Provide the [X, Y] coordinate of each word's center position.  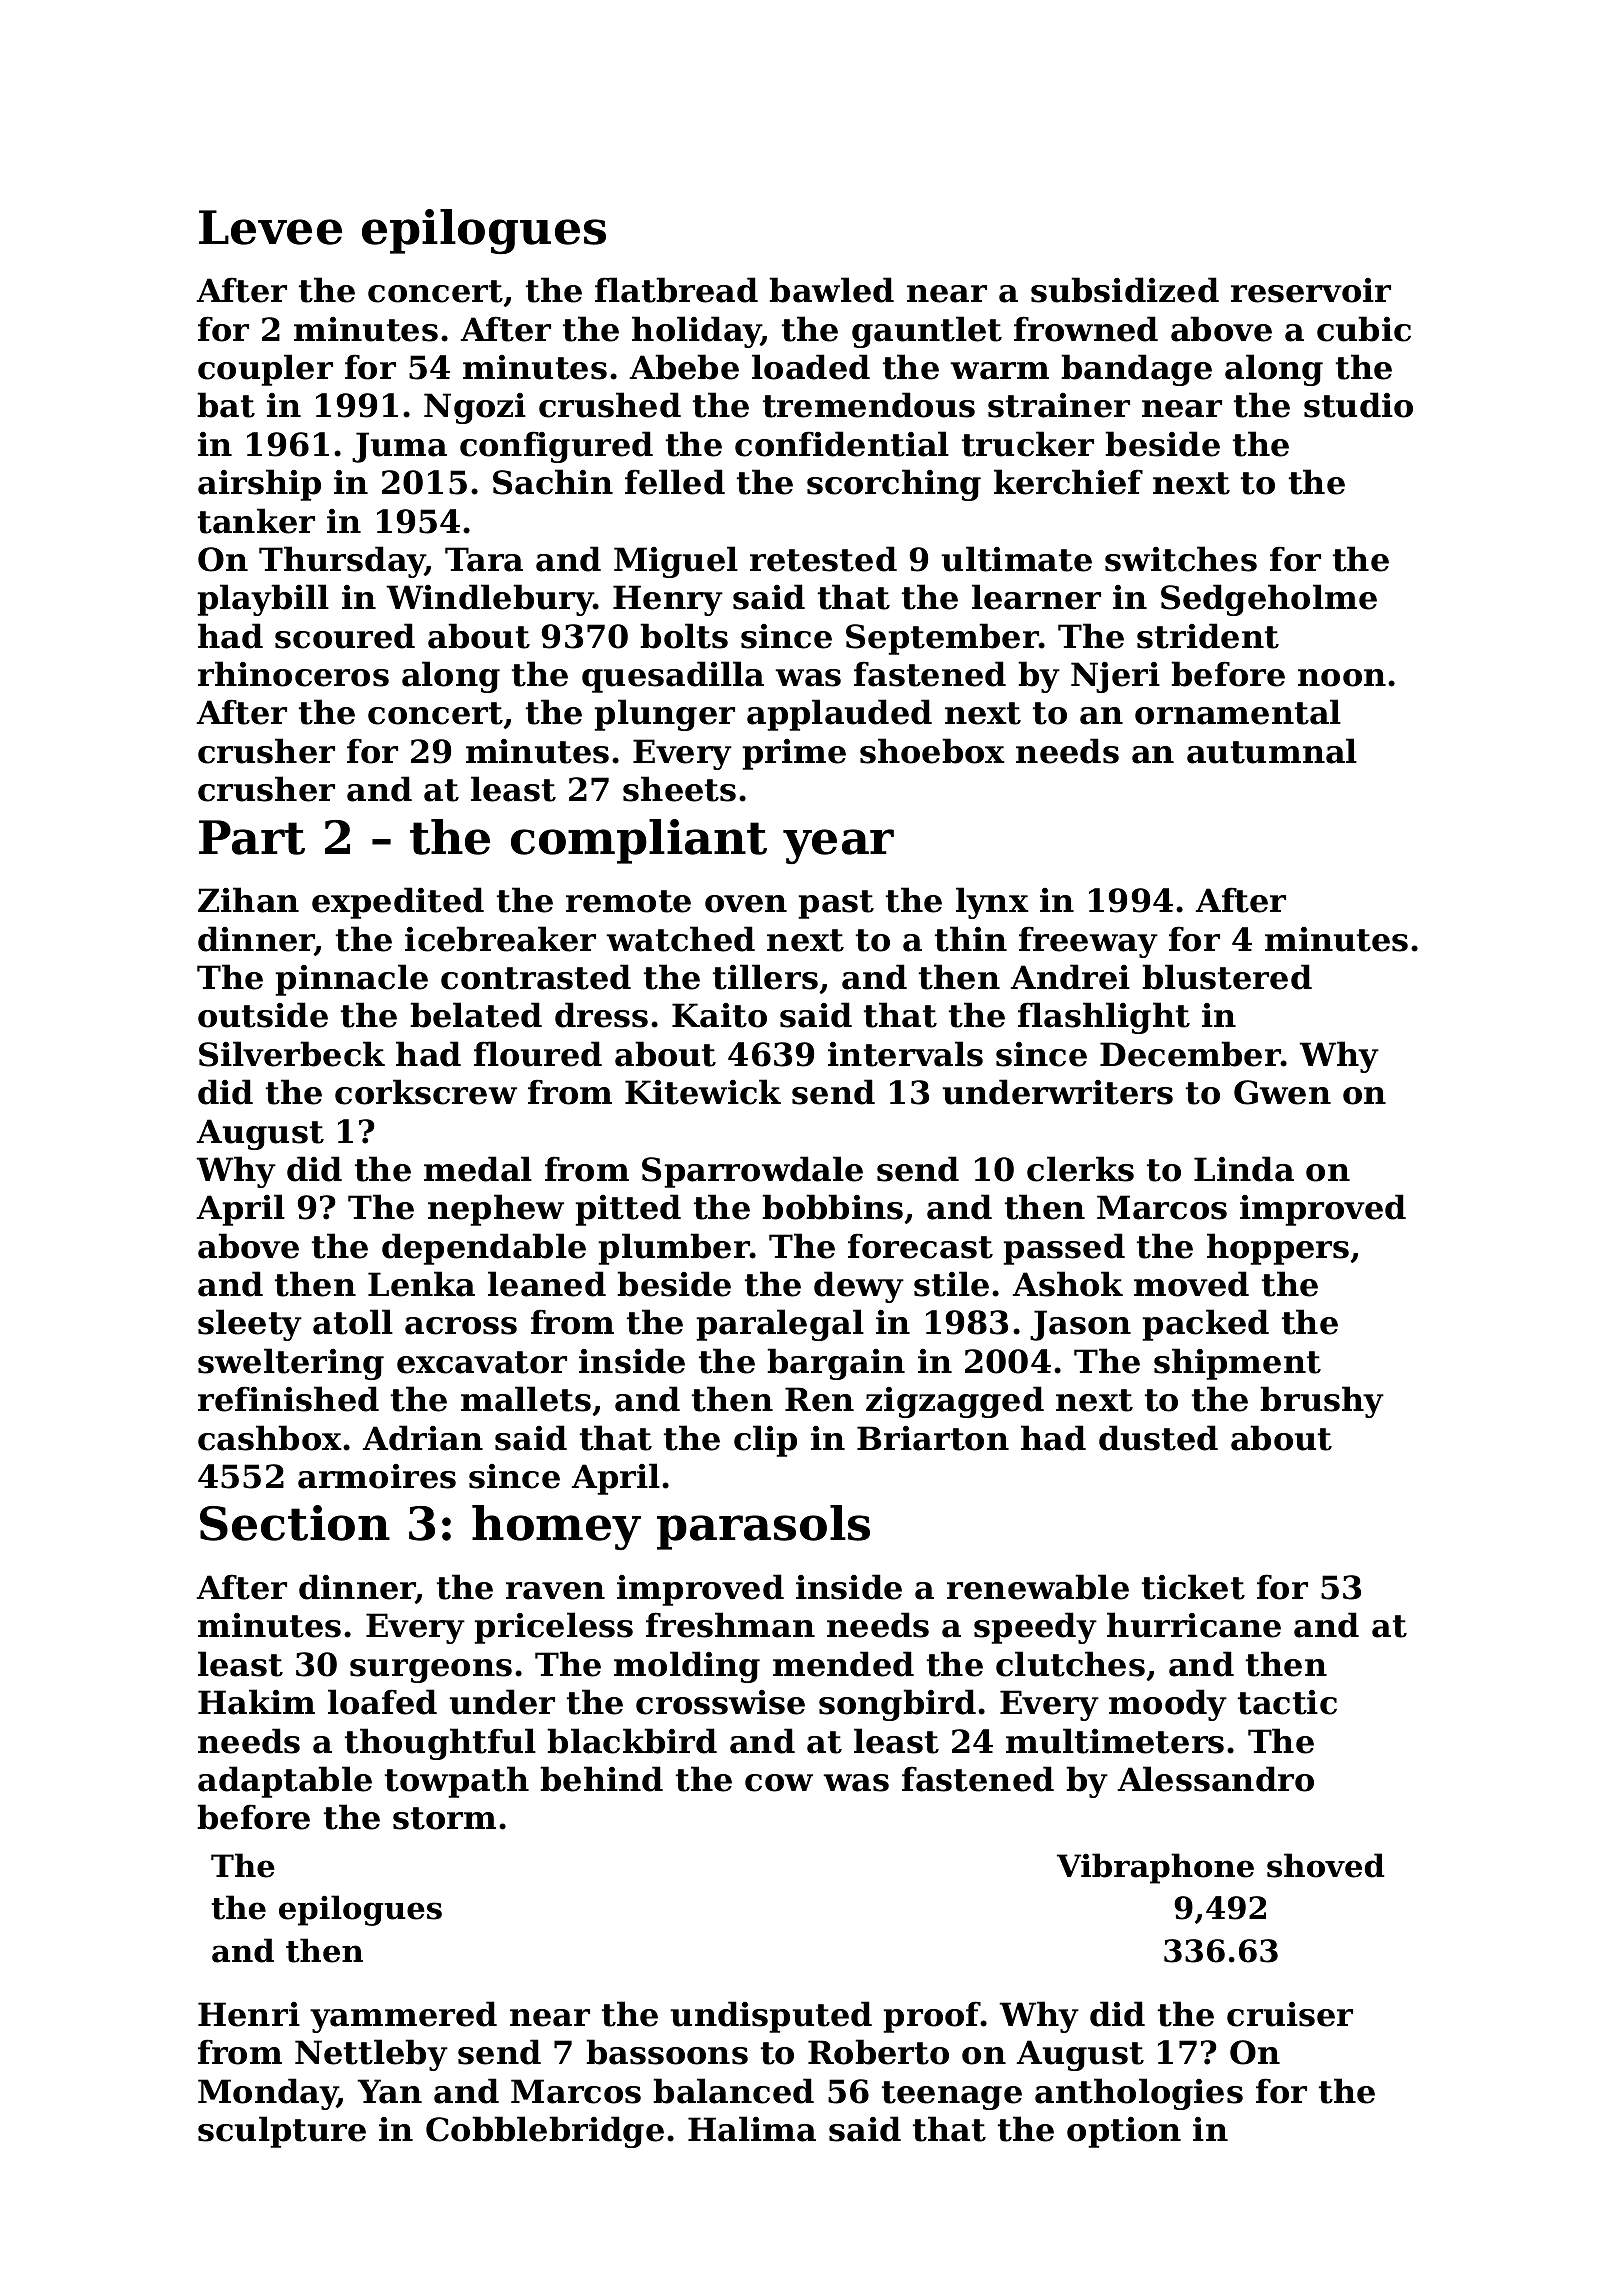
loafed [382, 1702]
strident [1208, 636]
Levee [270, 227]
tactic [1287, 1702]
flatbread [676, 290]
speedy [1035, 1628]
